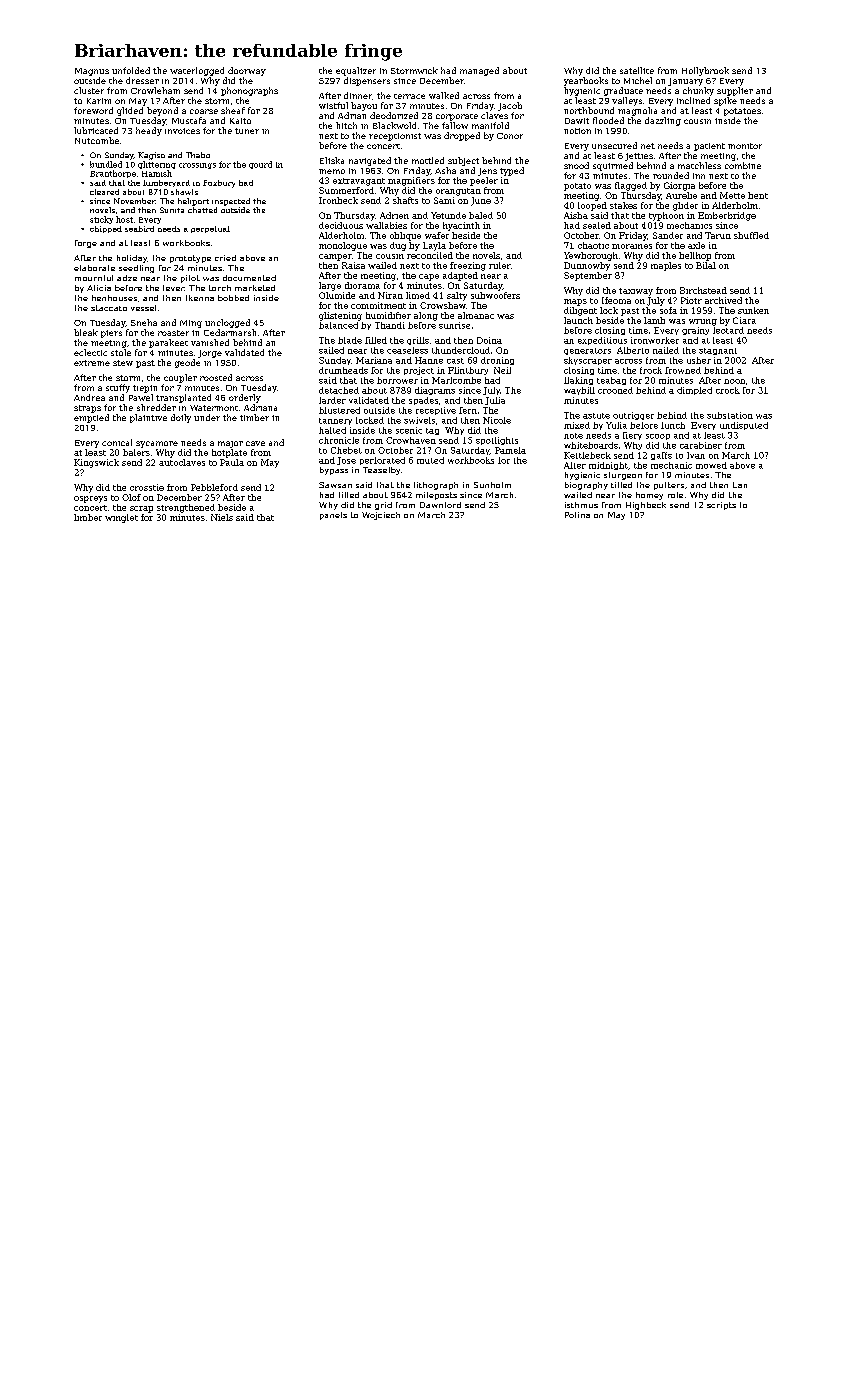 This document has height=1400, width=849. Describe the element at coordinates (593, 245) in the document. I see `chaotic` at that location.
